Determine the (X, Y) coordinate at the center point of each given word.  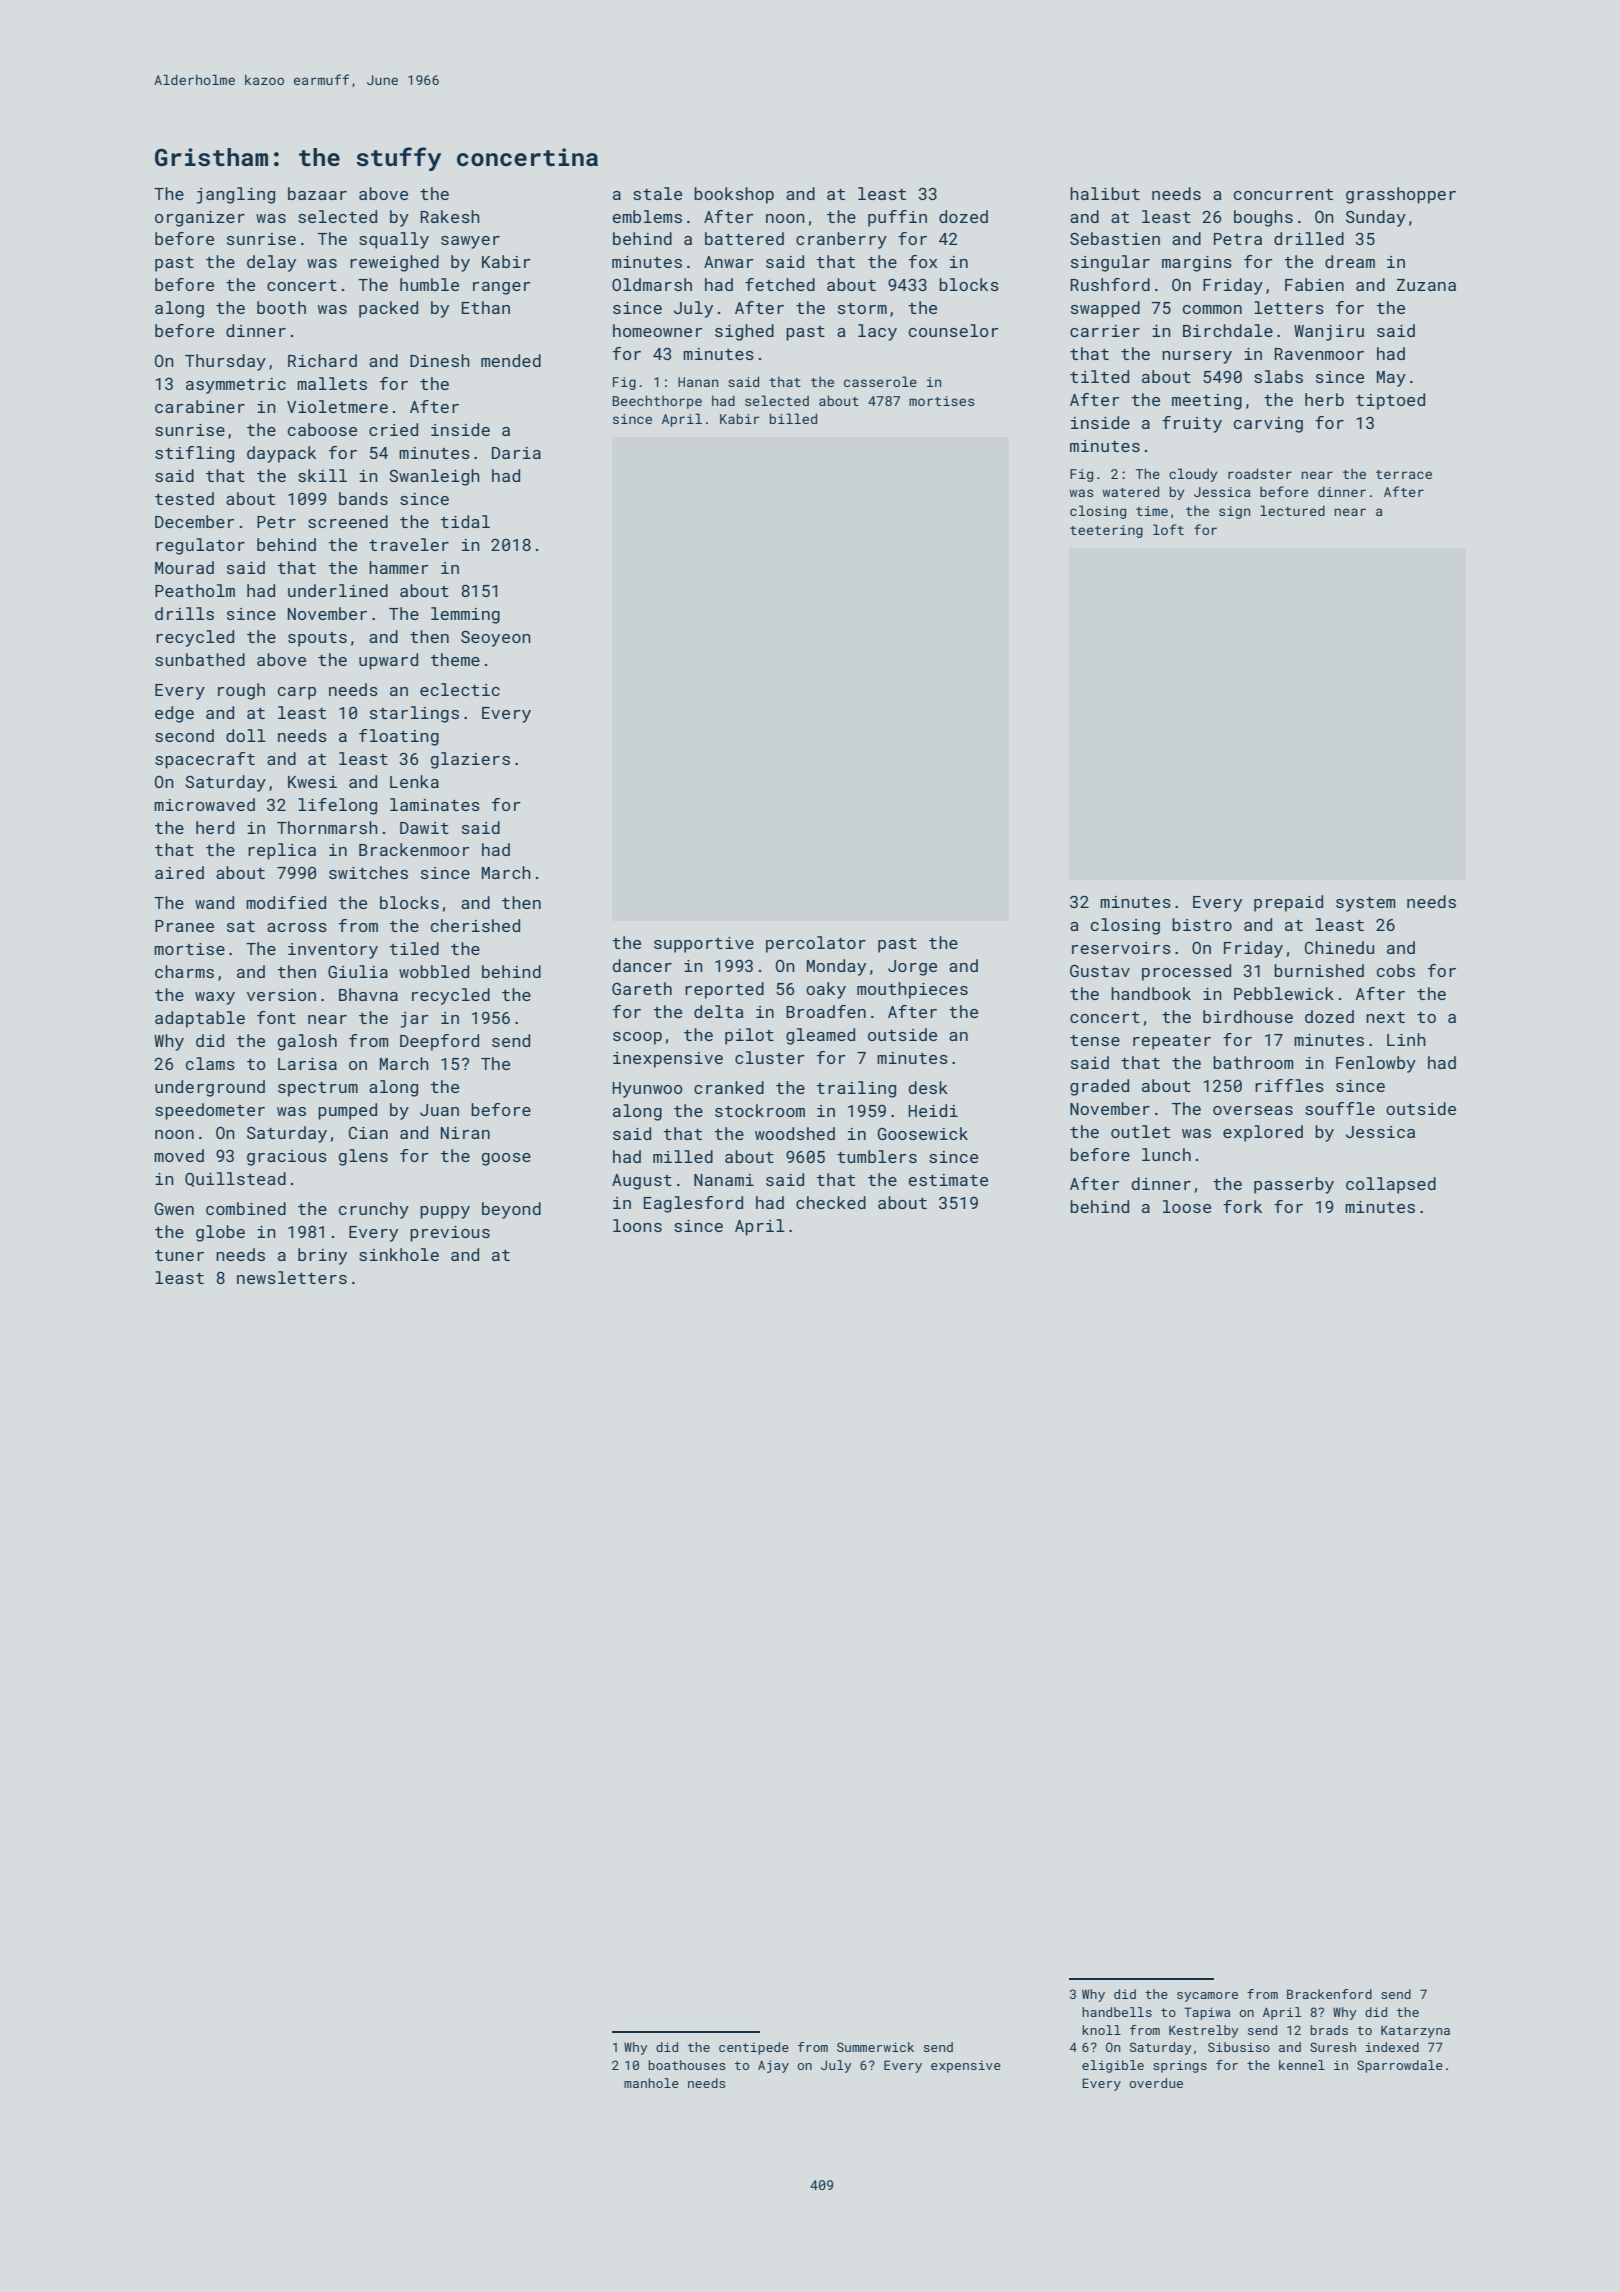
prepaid (1288, 903)
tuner (179, 1255)
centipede (754, 2048)
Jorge (912, 968)
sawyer (470, 242)
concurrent (1283, 194)
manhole (651, 2083)
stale (657, 193)
